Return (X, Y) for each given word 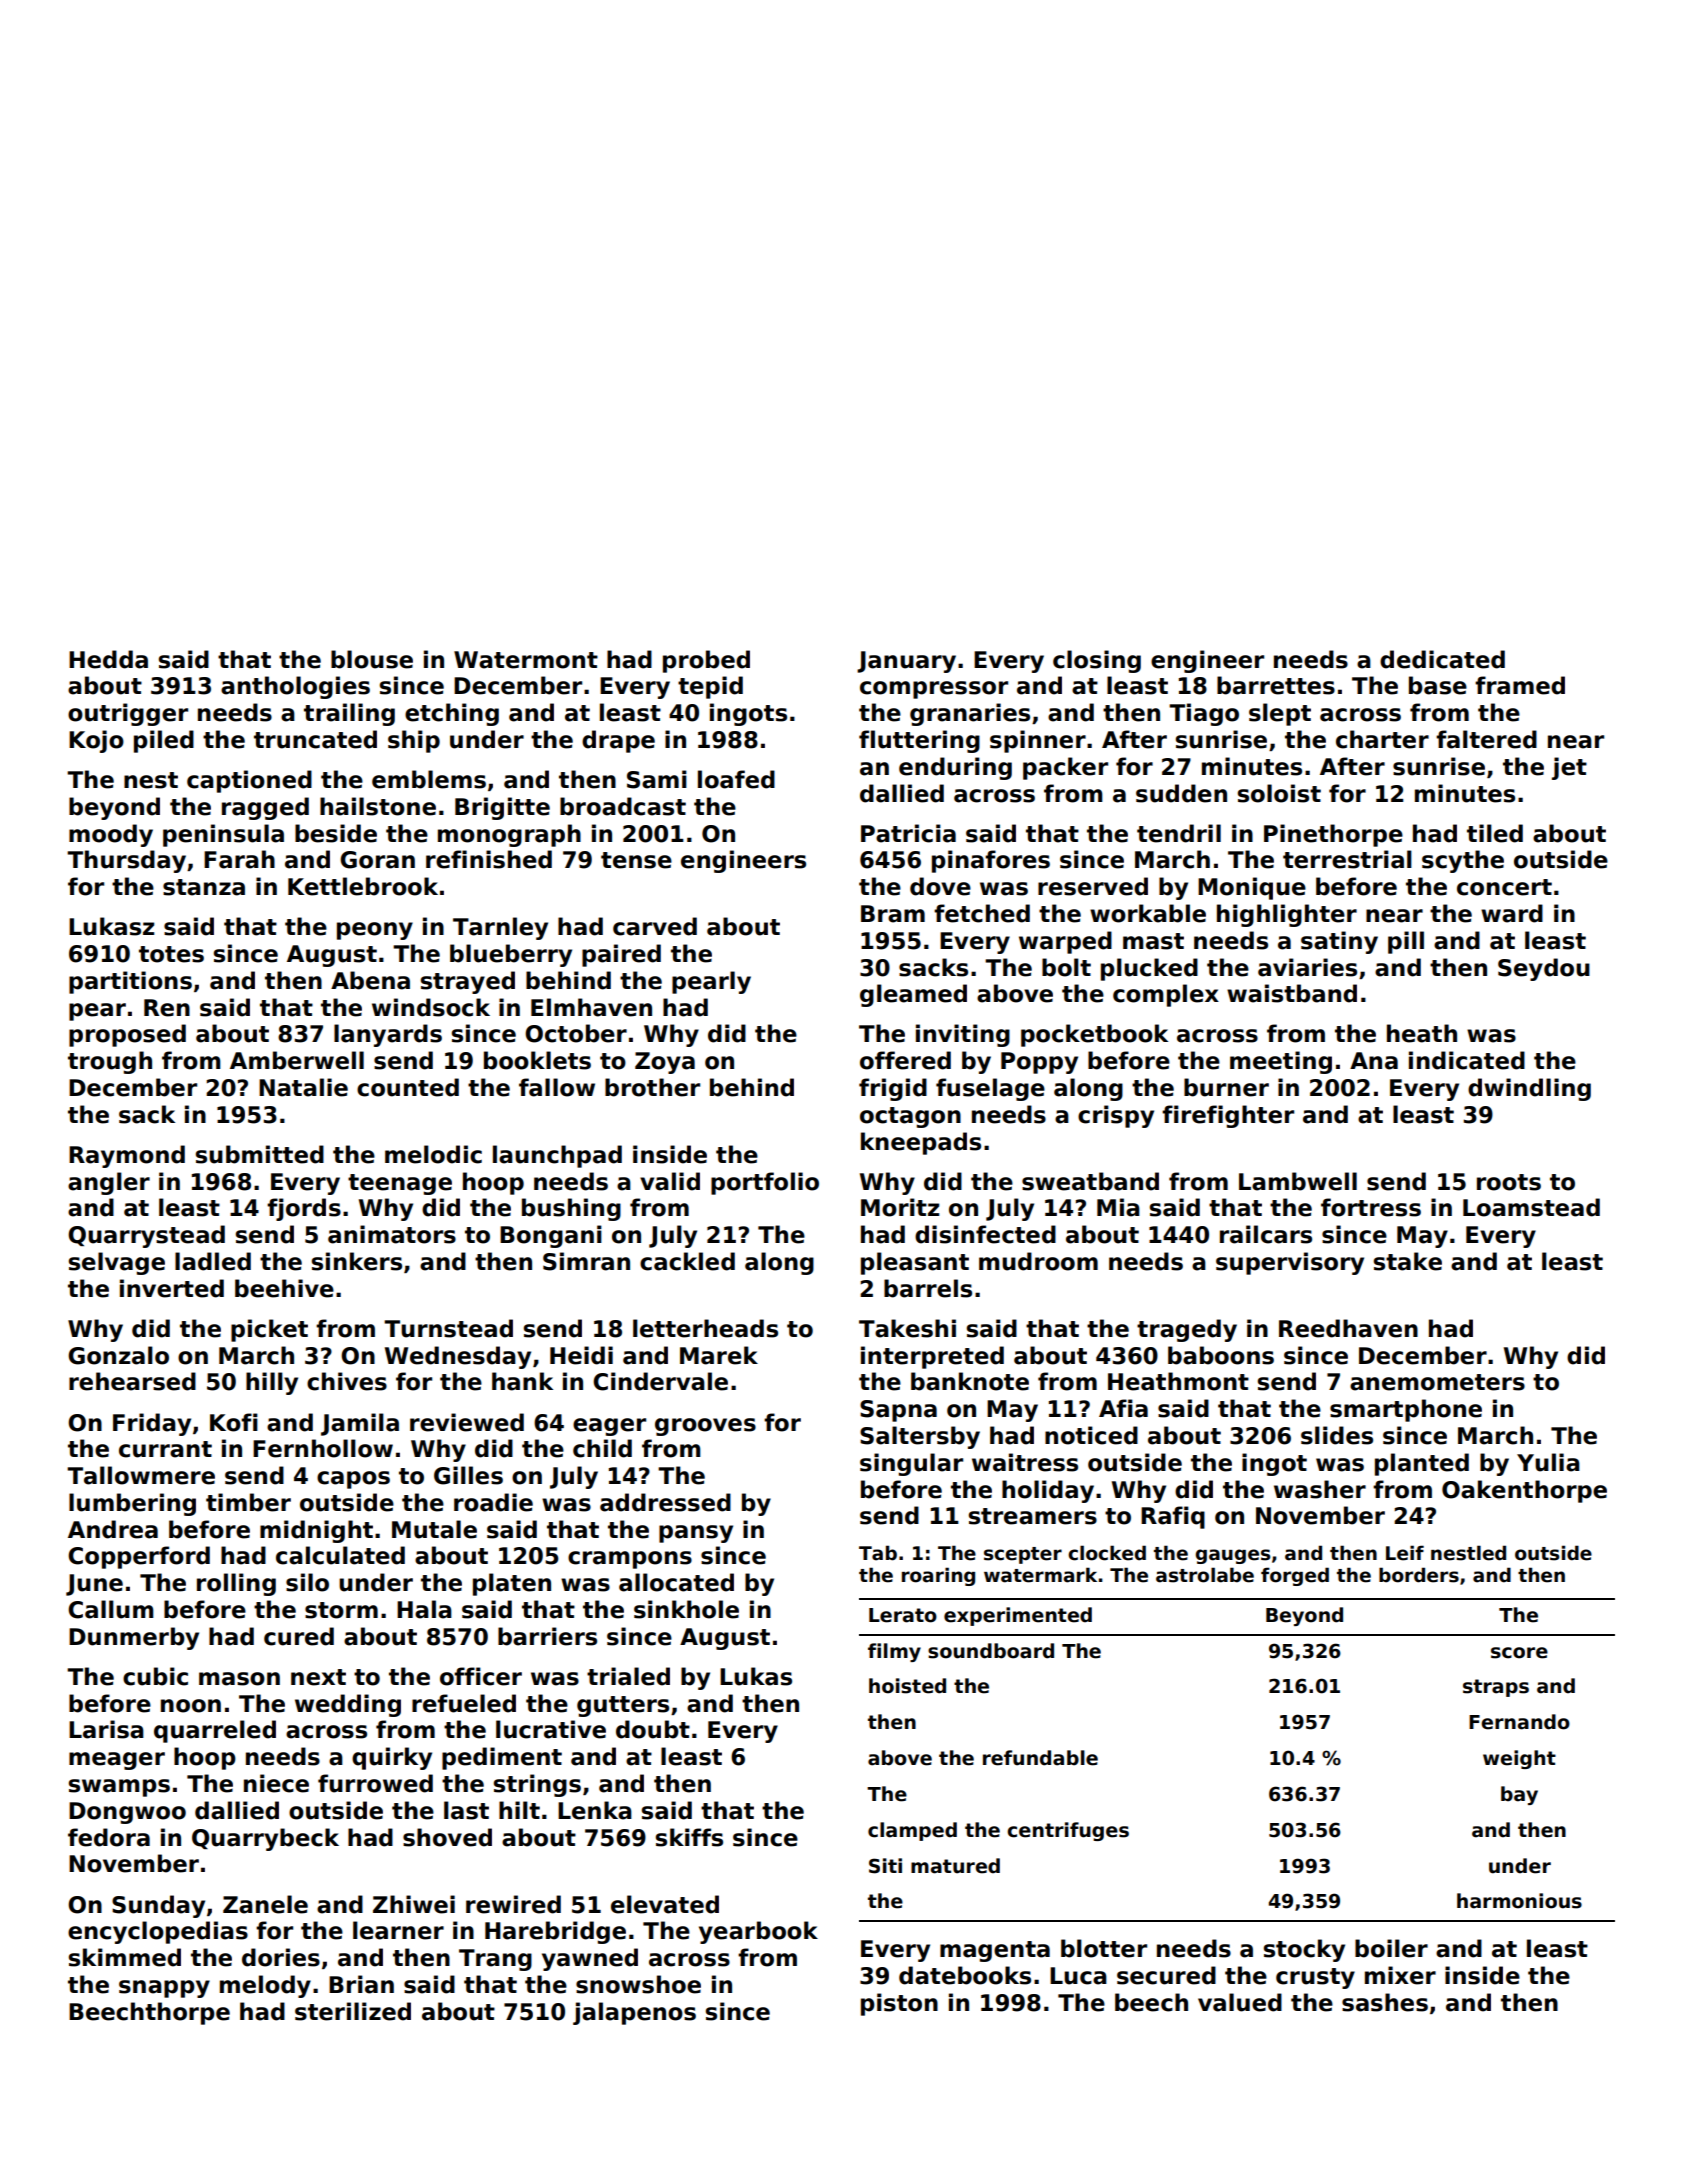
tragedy (1187, 1330)
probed (706, 661)
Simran (586, 1261)
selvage (117, 1263)
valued (1240, 2002)
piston (899, 2004)
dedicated (1442, 659)
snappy (164, 1989)
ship (414, 741)
